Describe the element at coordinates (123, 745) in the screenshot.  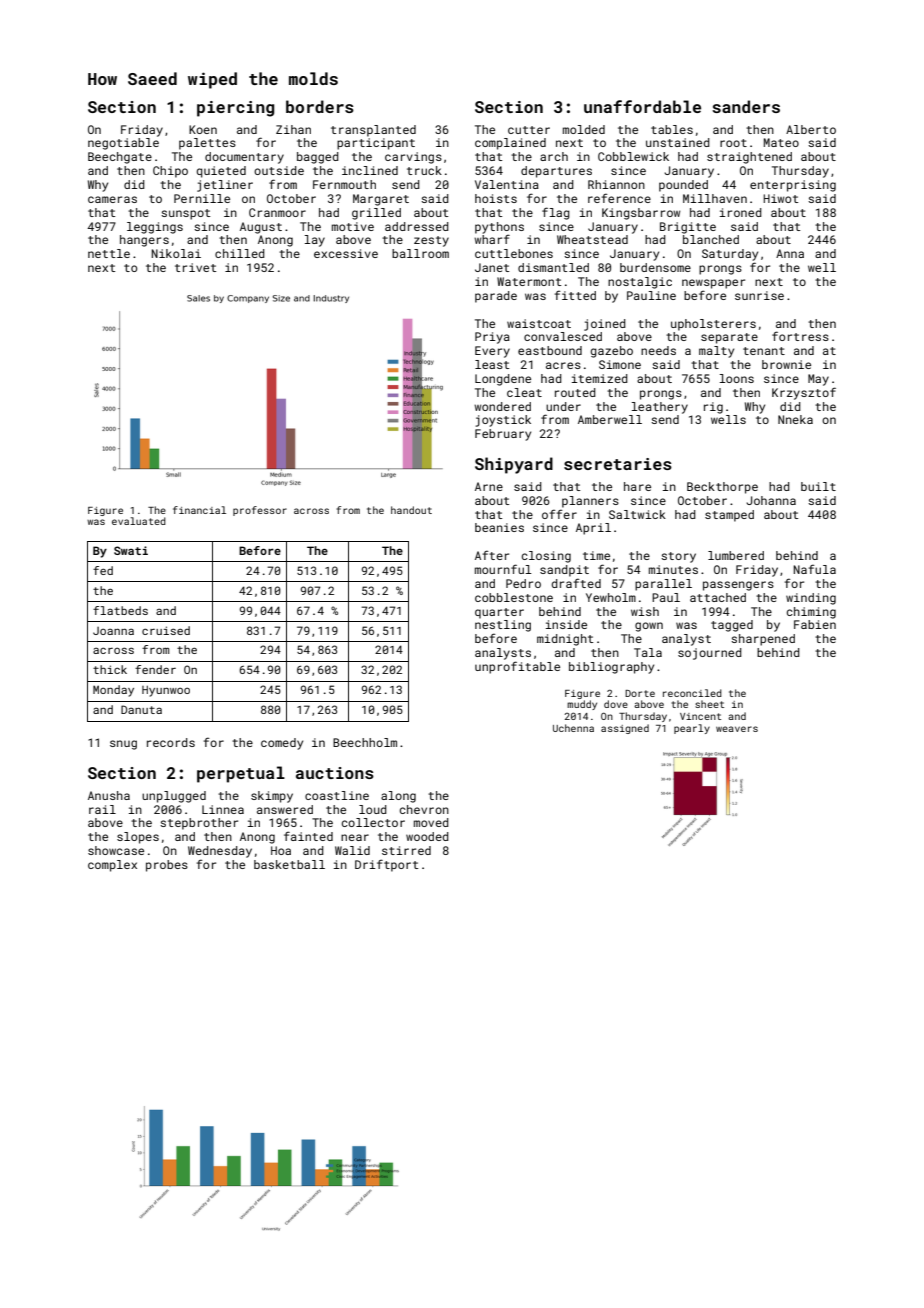
I see `snug` at that location.
